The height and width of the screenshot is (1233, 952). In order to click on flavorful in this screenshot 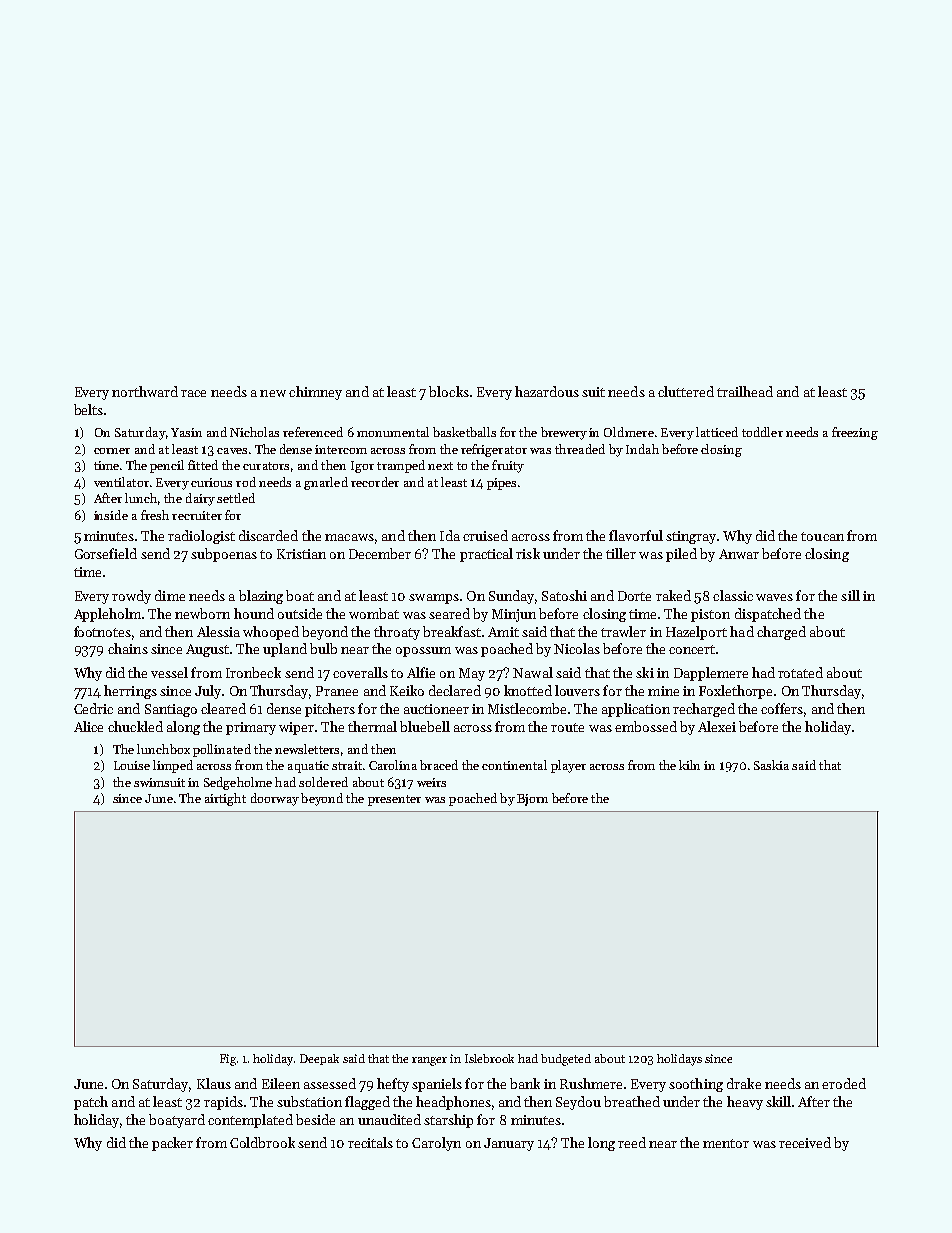, I will do `click(636, 535)`.
